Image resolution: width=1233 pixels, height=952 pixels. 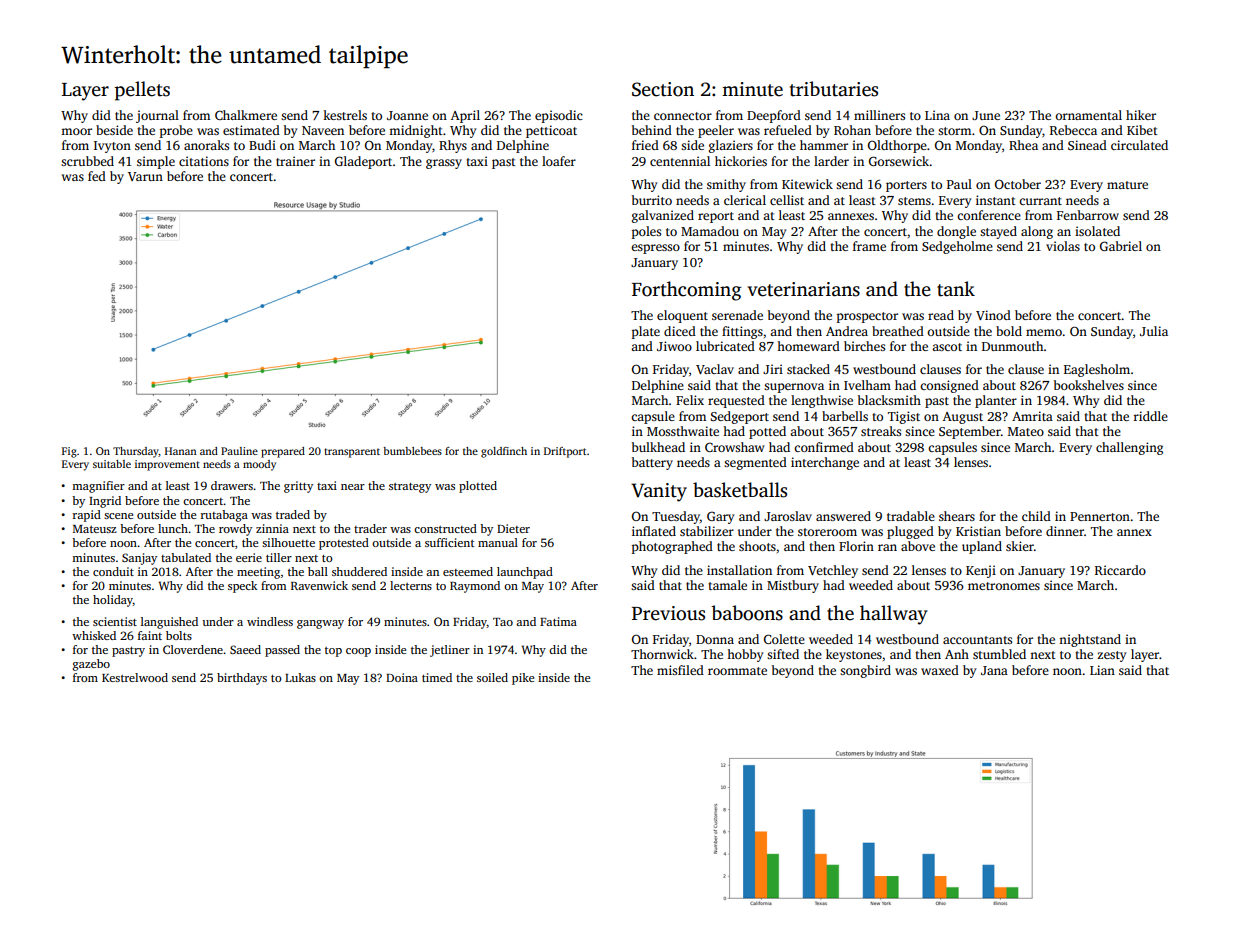 What do you see at coordinates (135, 677) in the screenshot?
I see `Kestrelwood` at bounding box center [135, 677].
